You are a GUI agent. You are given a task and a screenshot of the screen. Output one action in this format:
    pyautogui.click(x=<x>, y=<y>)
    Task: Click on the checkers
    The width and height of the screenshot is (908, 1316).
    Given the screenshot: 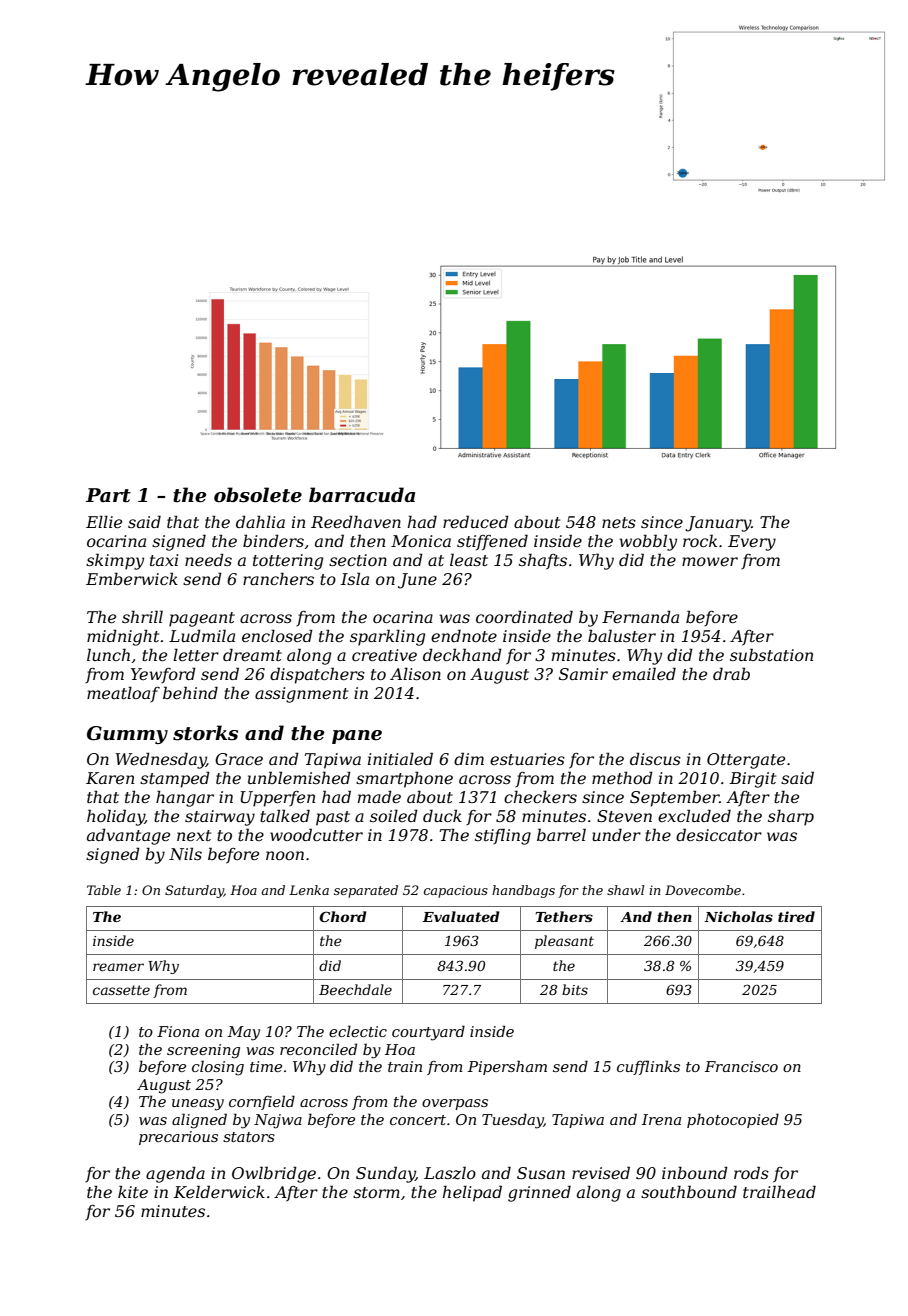 What is the action you would take?
    pyautogui.click(x=540, y=796)
